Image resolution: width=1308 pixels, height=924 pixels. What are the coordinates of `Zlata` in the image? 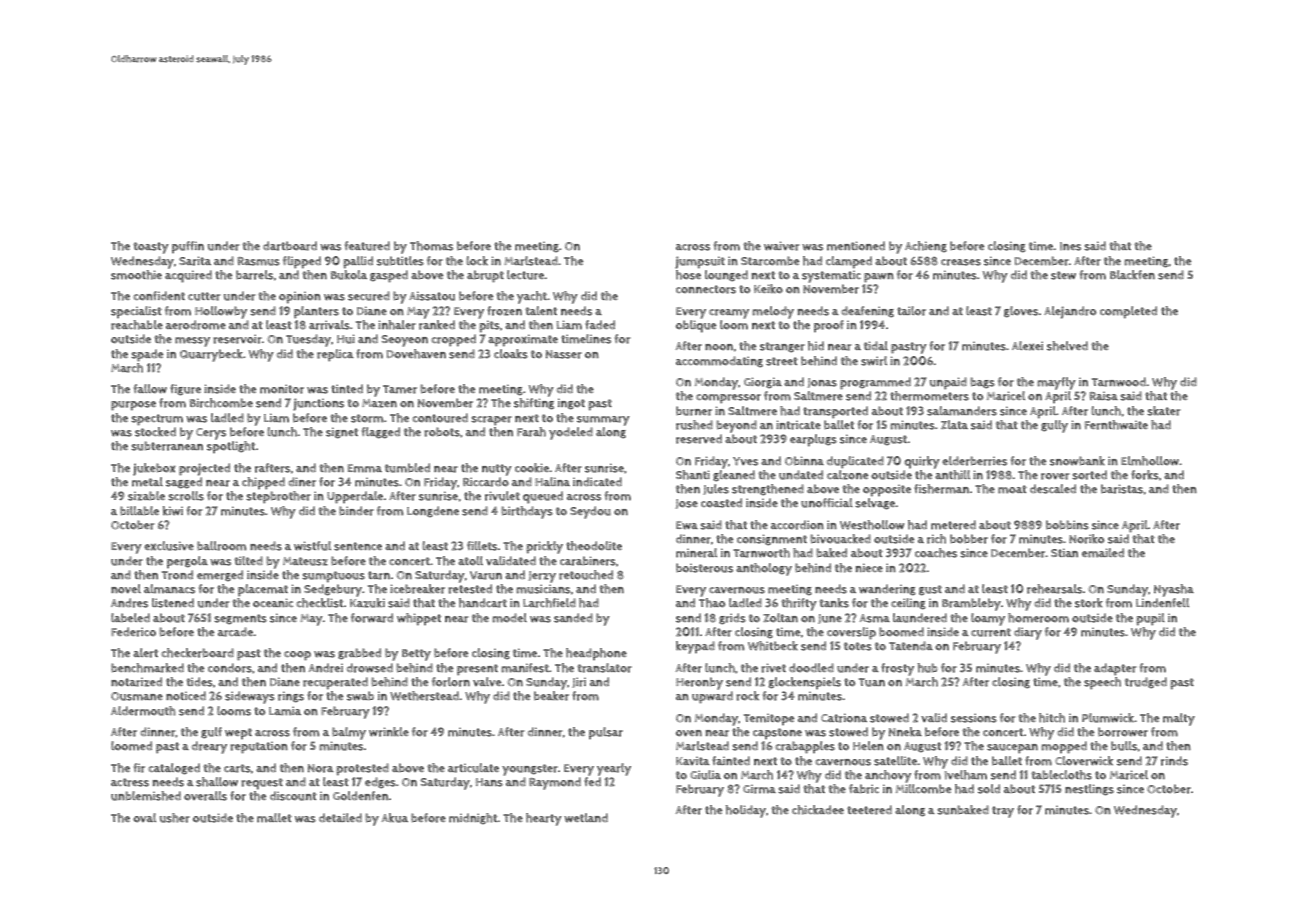 It's located at (954, 424).
